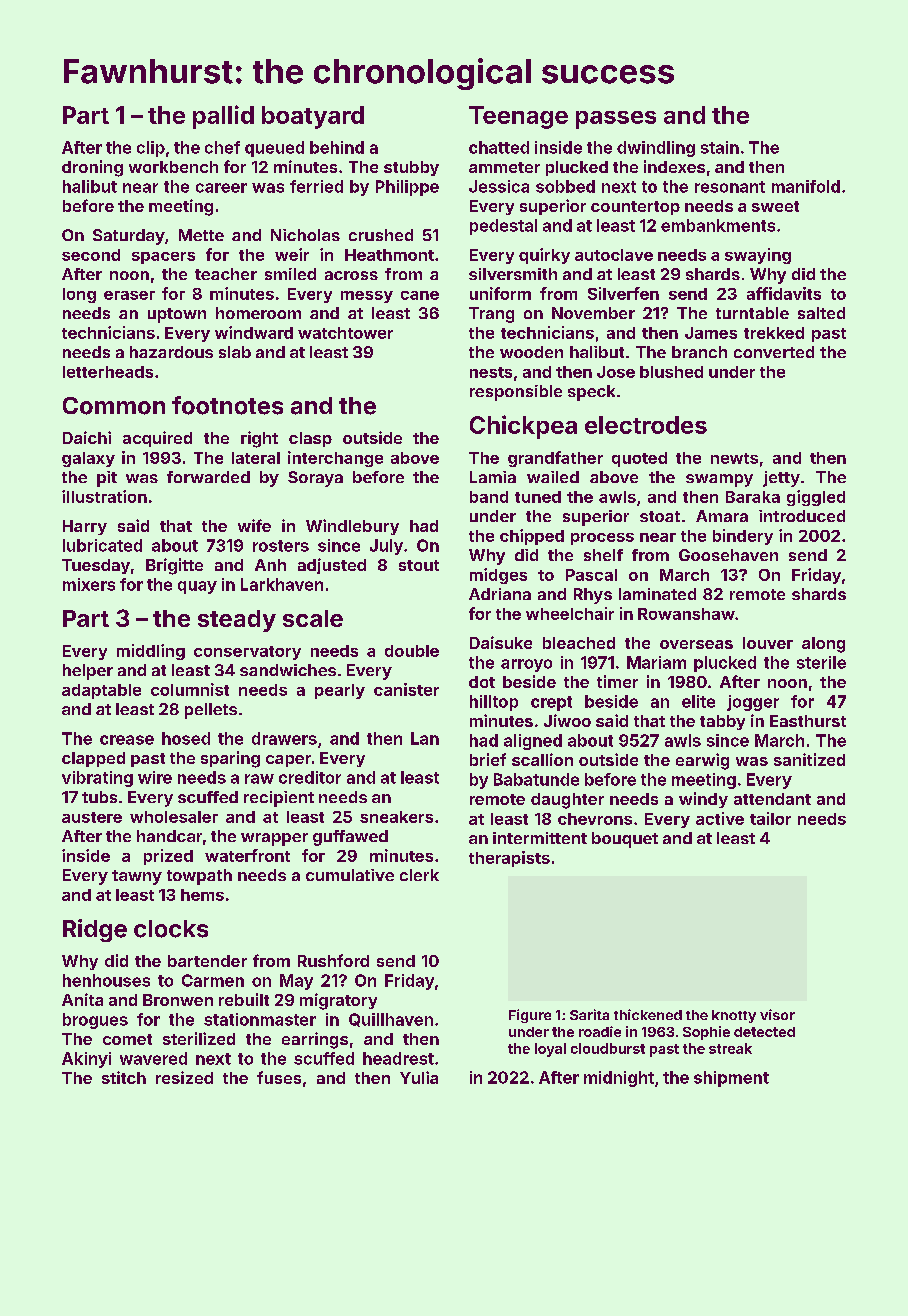  Describe the element at coordinates (720, 818) in the page. I see `active` at that location.
